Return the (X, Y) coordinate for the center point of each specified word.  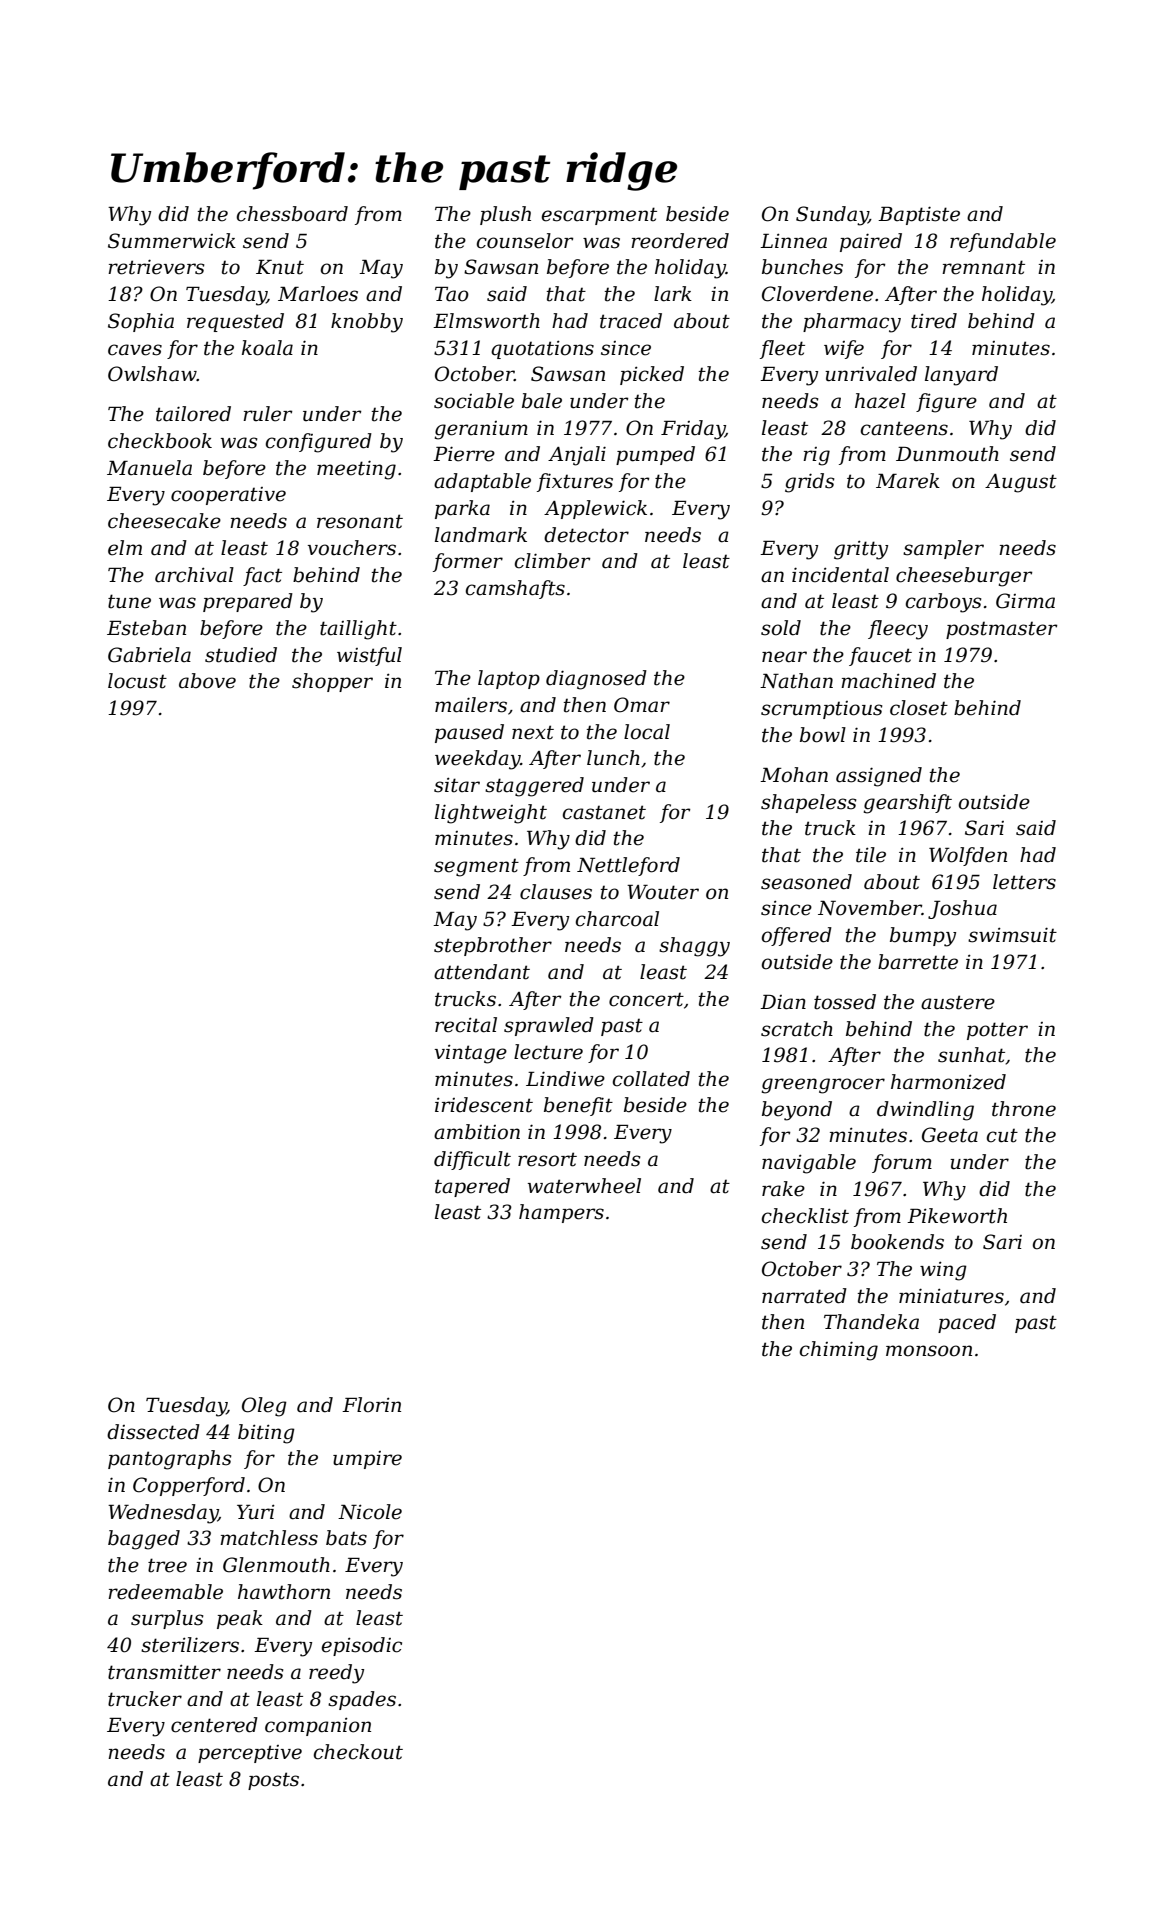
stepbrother (493, 946)
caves (135, 350)
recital (466, 1025)
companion (318, 1726)
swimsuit (1012, 935)
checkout (358, 1752)
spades (362, 1700)
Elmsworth (486, 321)
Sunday (832, 216)
